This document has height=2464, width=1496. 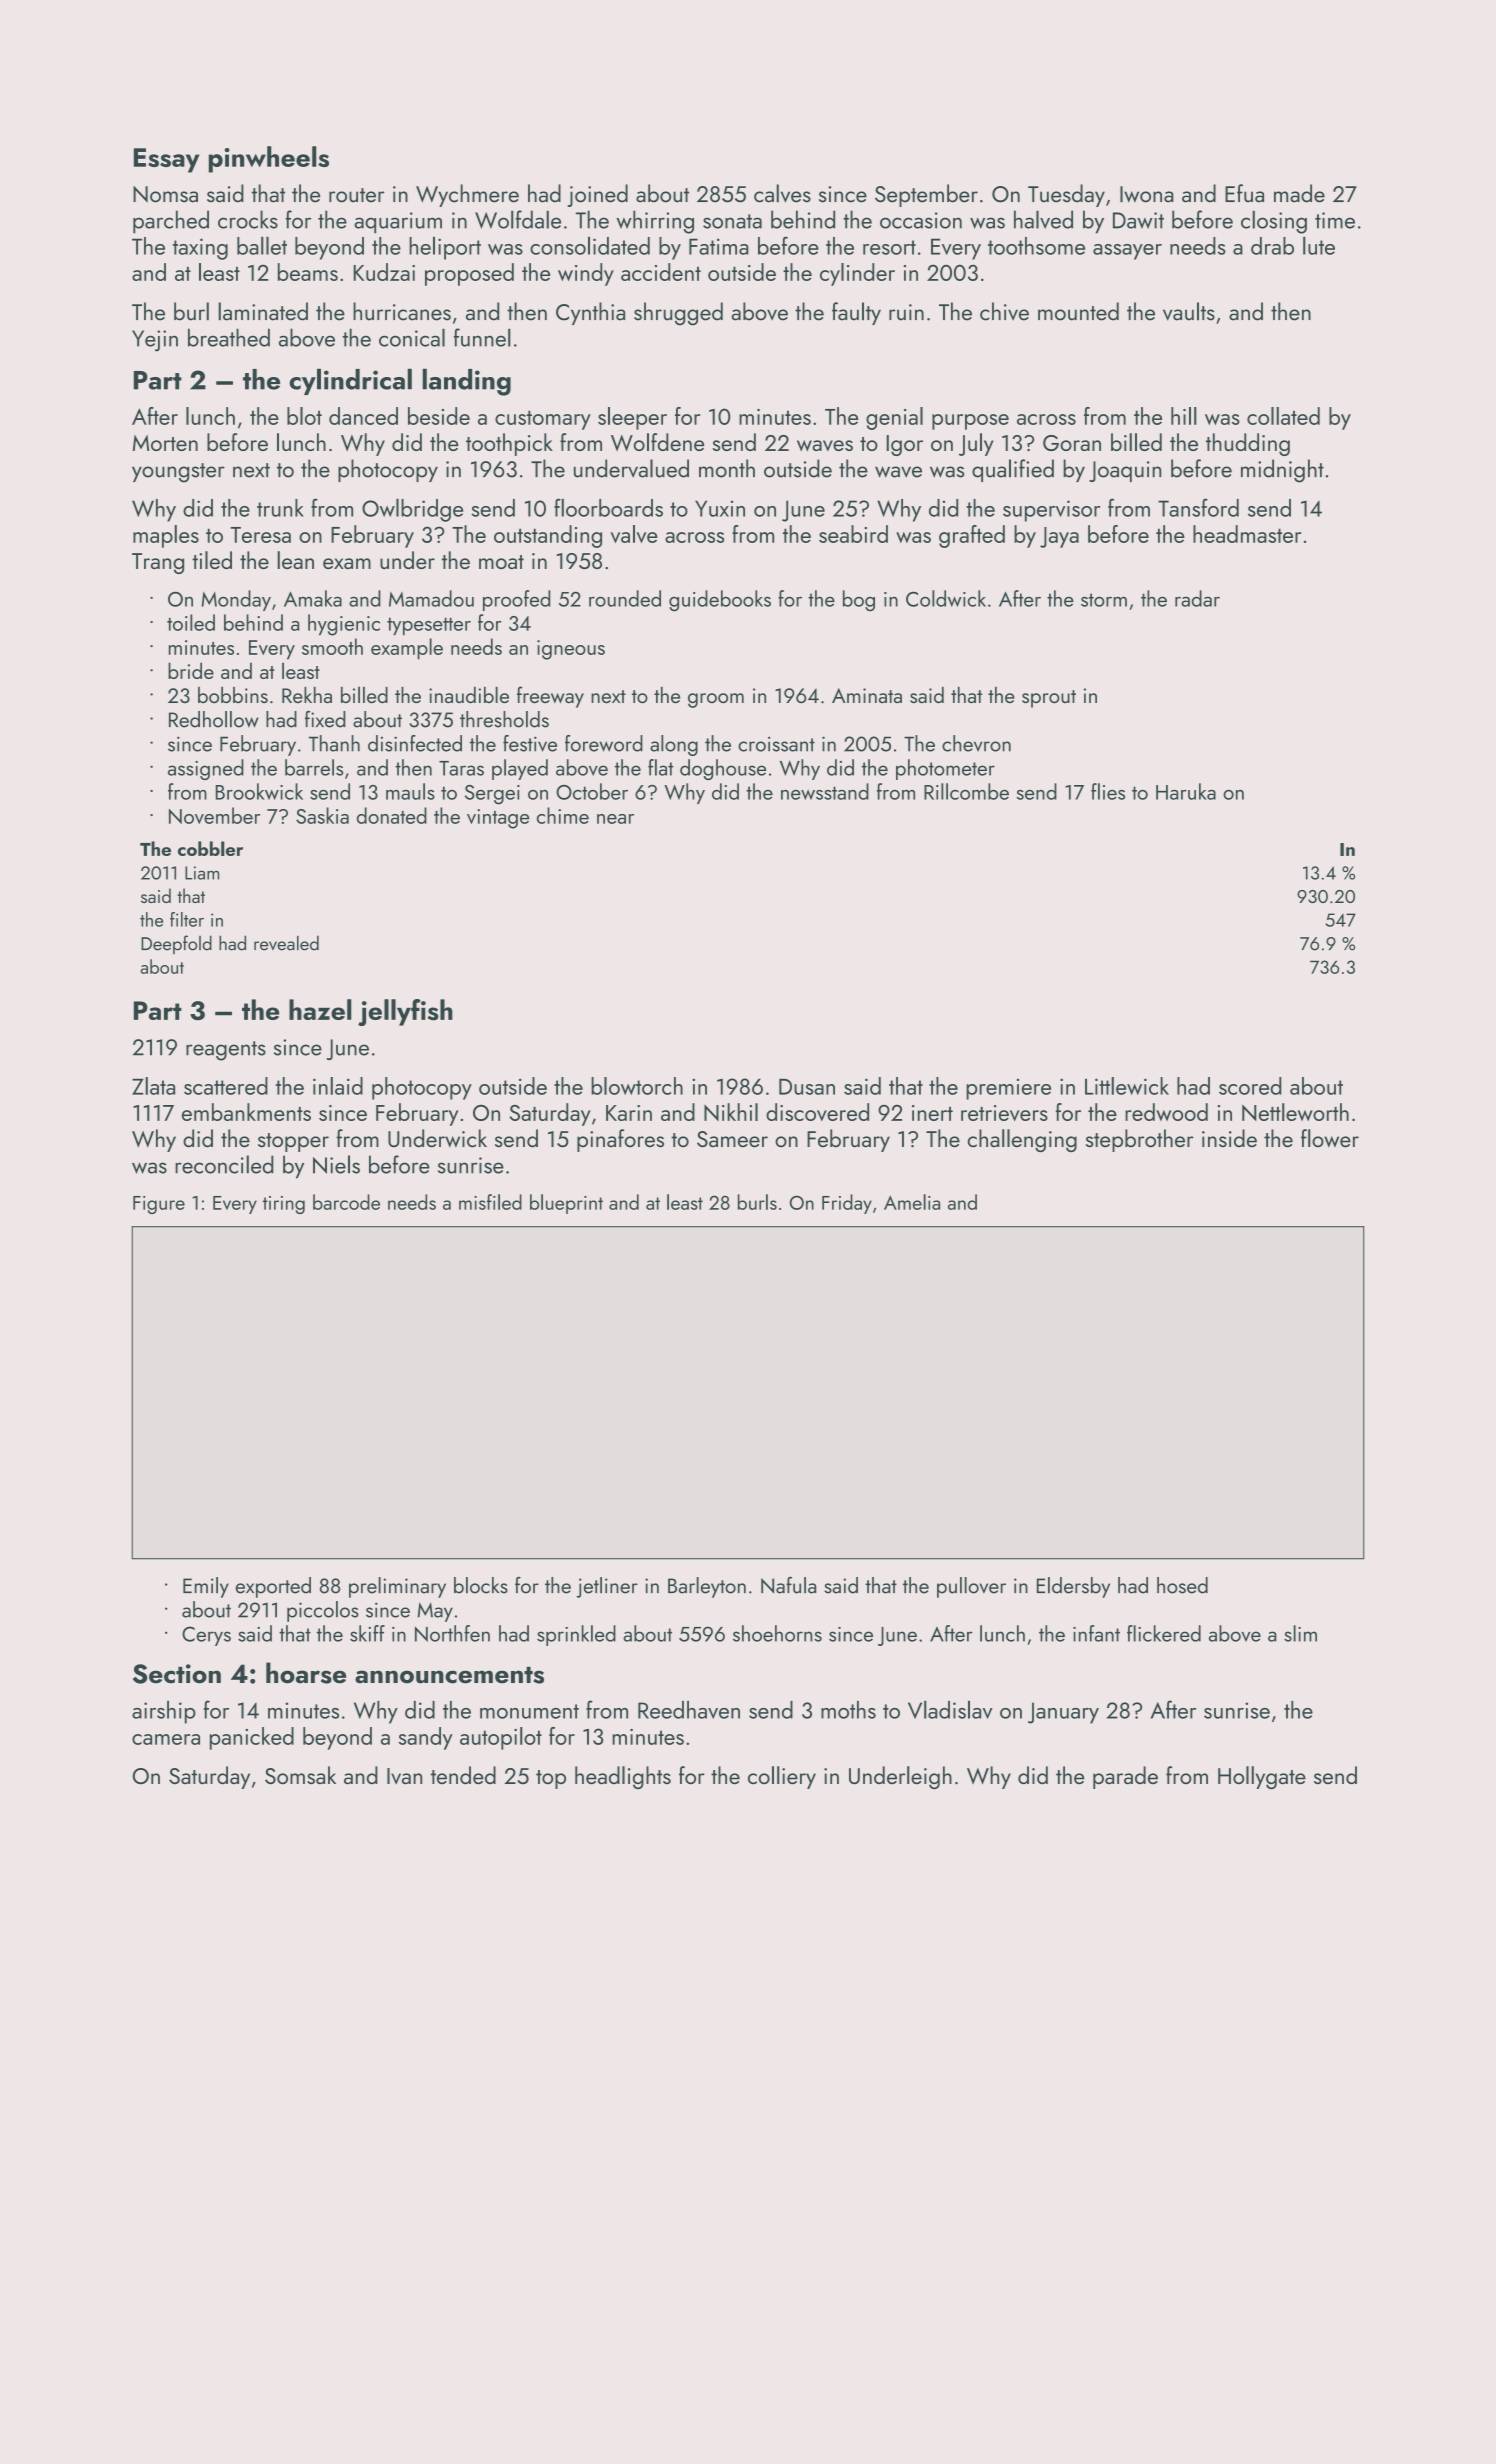 What do you see at coordinates (153, 1086) in the document?
I see `Zlata` at bounding box center [153, 1086].
